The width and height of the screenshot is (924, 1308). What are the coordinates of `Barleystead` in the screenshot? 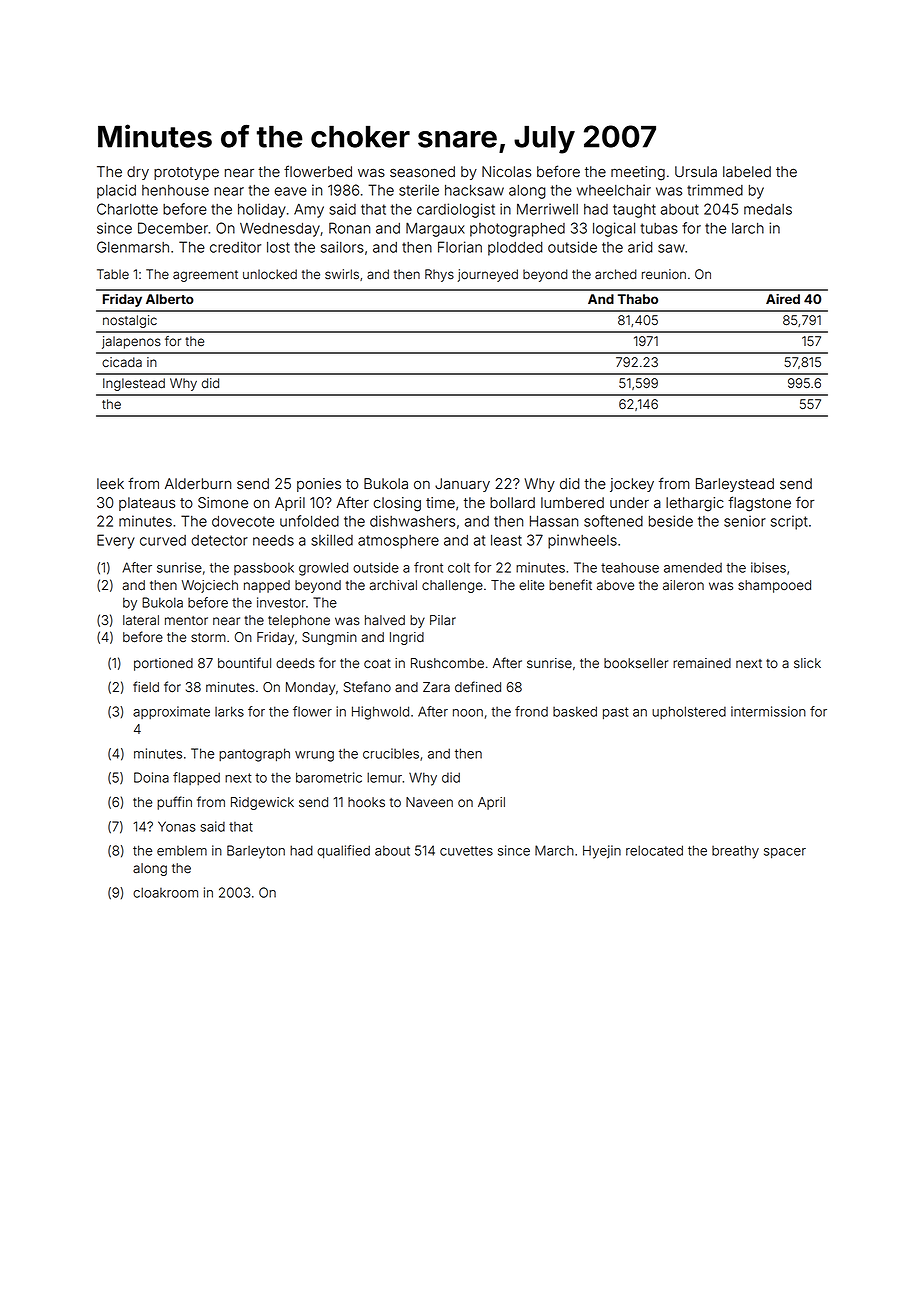 It's located at (735, 485).
